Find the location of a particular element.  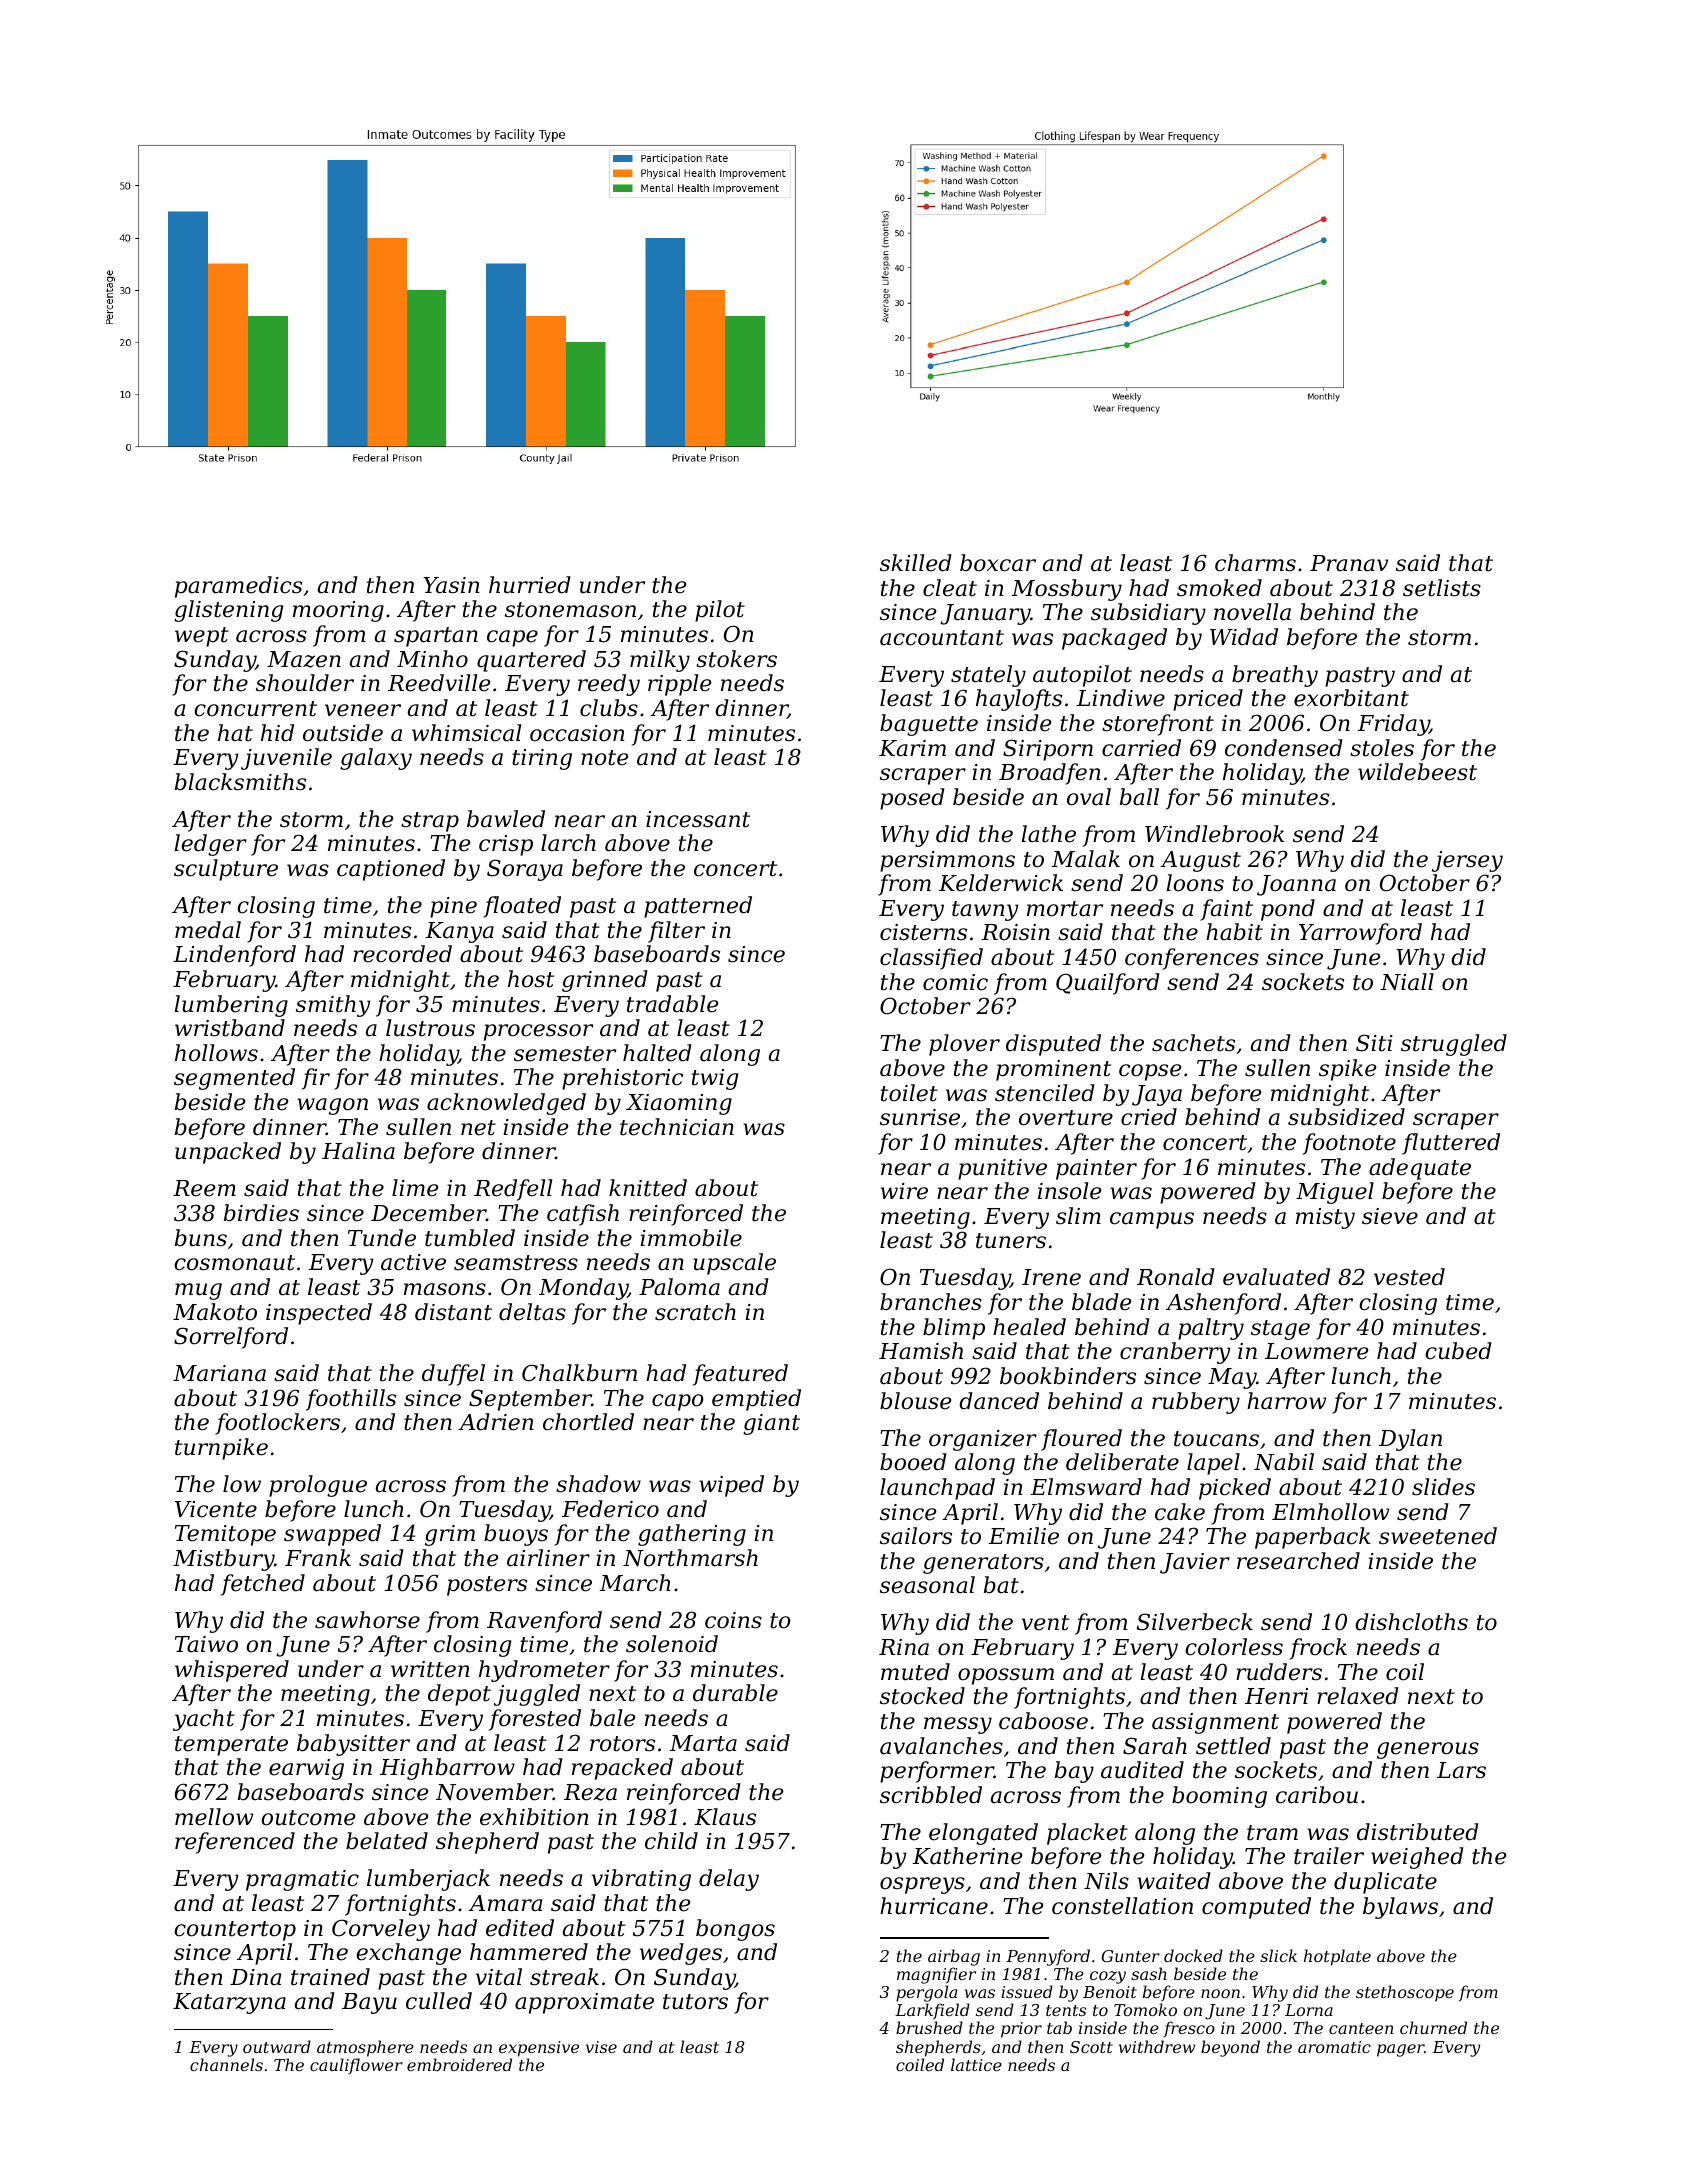

boxcar is located at coordinates (998, 563).
